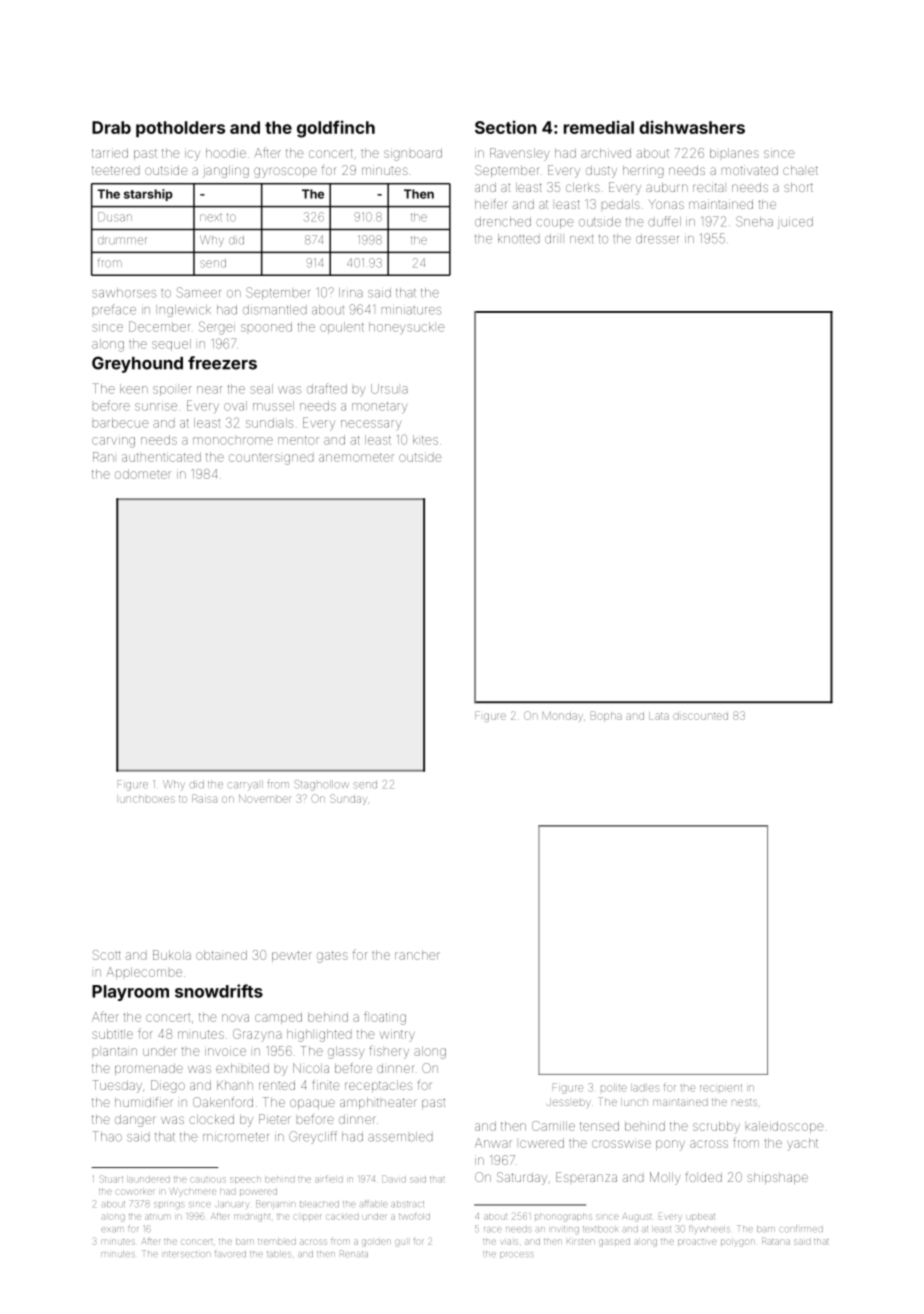 The height and width of the screenshot is (1314, 924). Describe the element at coordinates (204, 798) in the screenshot. I see `Raisa` at that location.
